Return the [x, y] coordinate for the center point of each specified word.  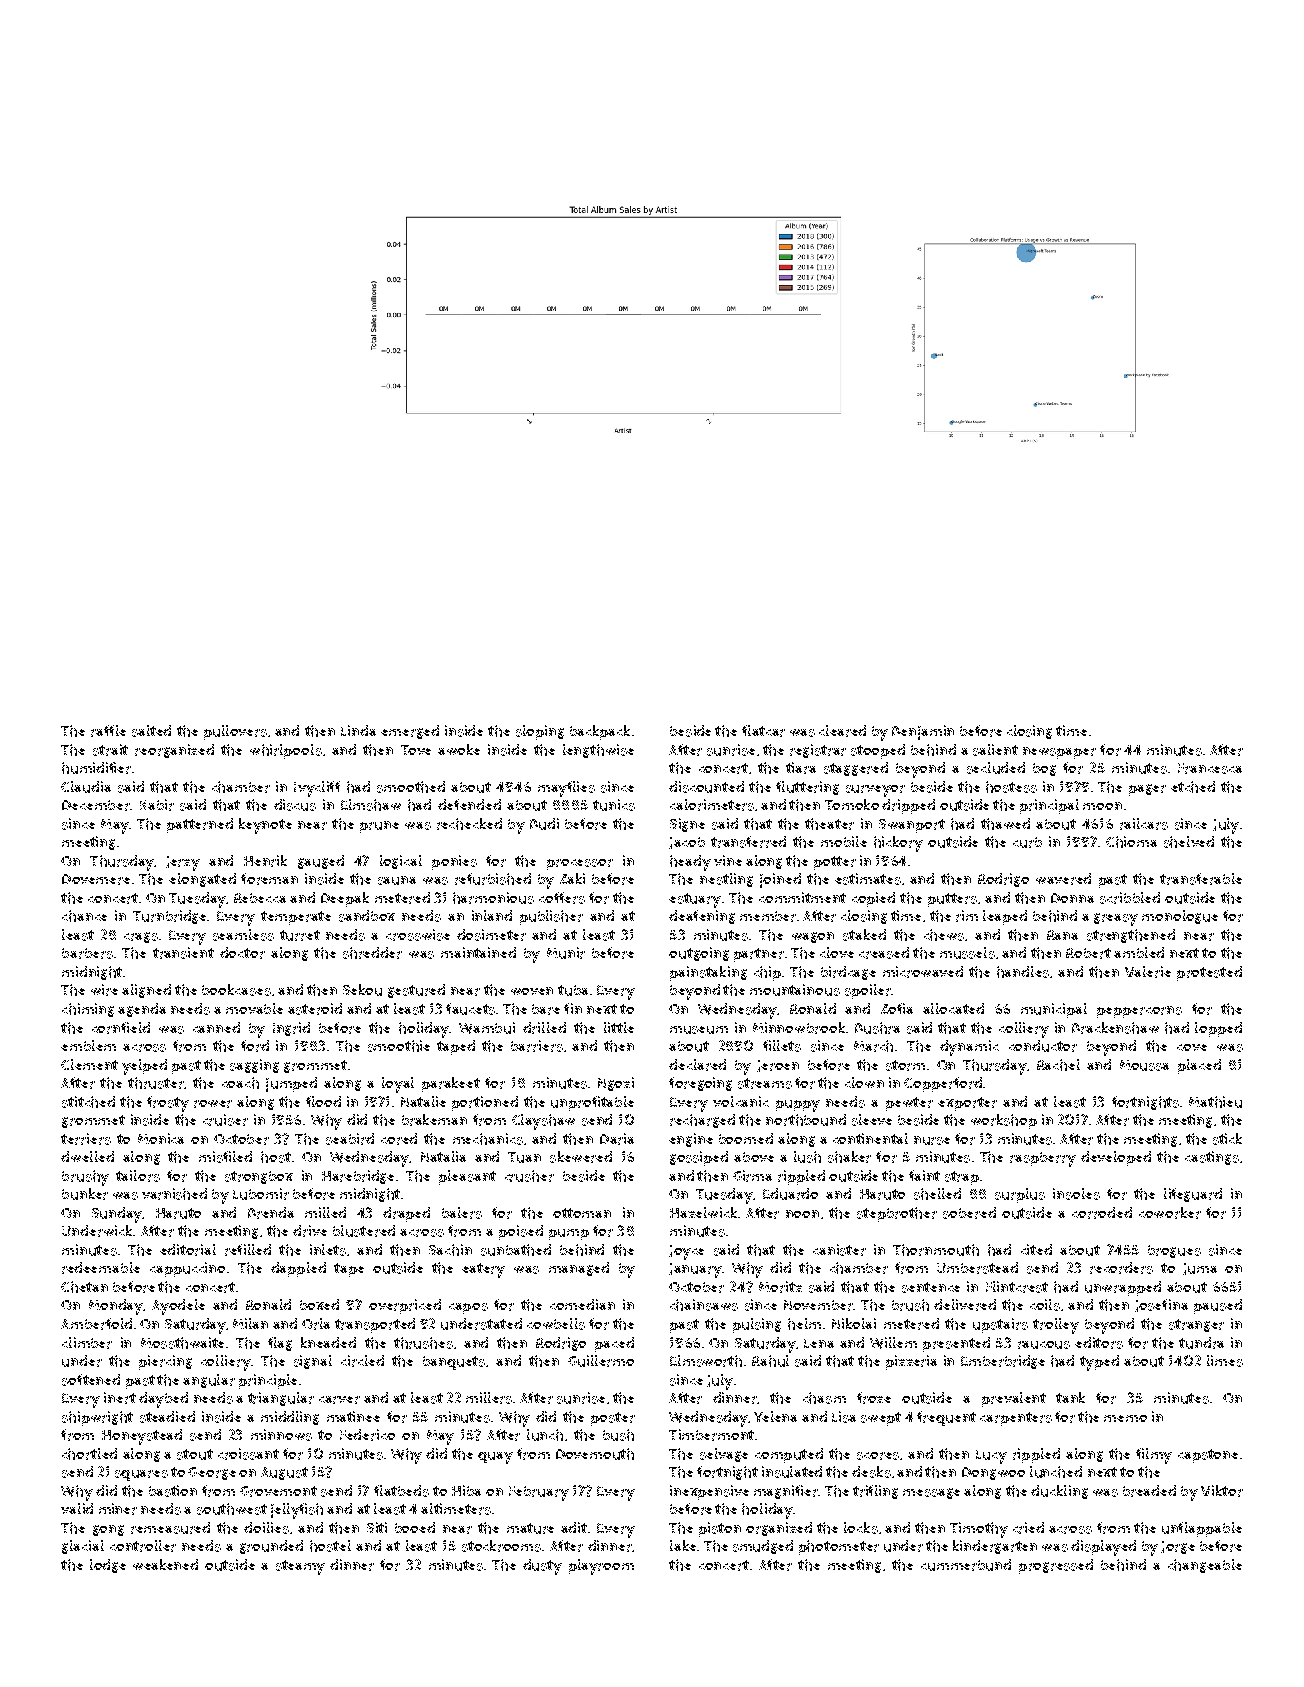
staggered [856, 769]
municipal [1054, 1010]
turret [300, 935]
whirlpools [286, 751]
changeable [1205, 1566]
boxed [319, 1304]
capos [468, 1308]
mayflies [566, 789]
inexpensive [709, 1492]
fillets [782, 1046]
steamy [300, 1567]
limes [1225, 1361]
